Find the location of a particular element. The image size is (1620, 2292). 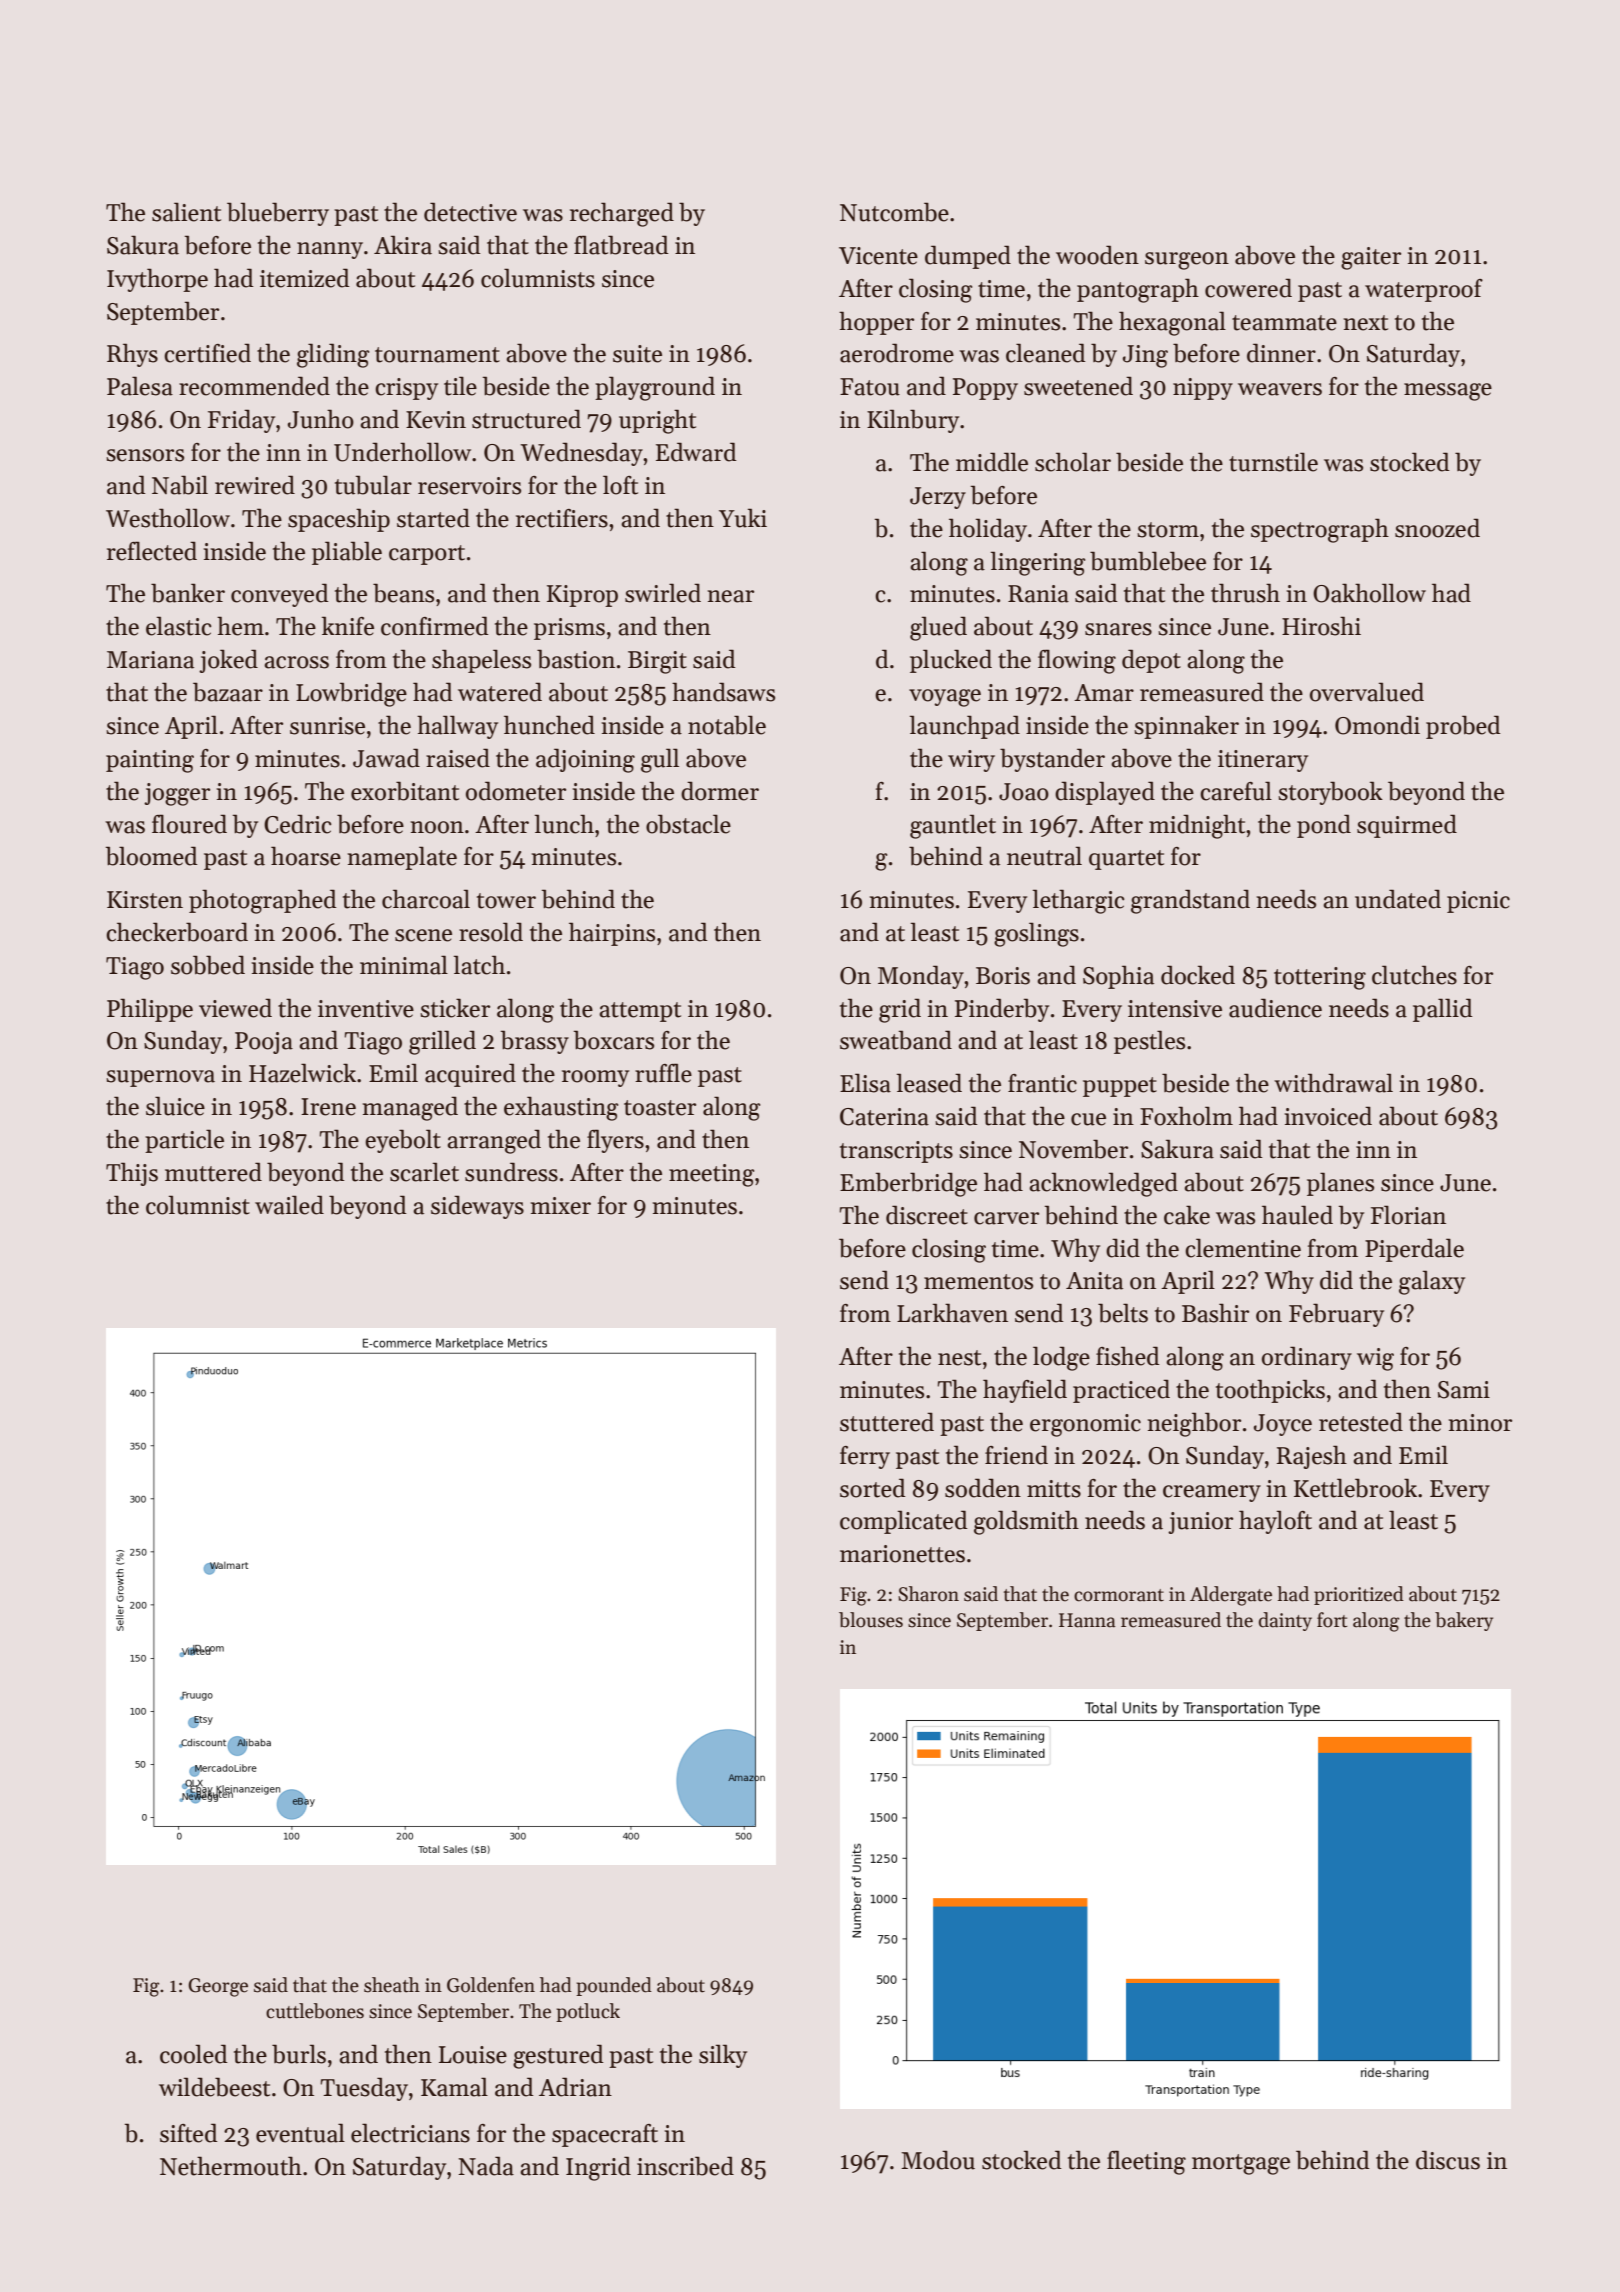

snoozed is located at coordinates (1437, 528).
